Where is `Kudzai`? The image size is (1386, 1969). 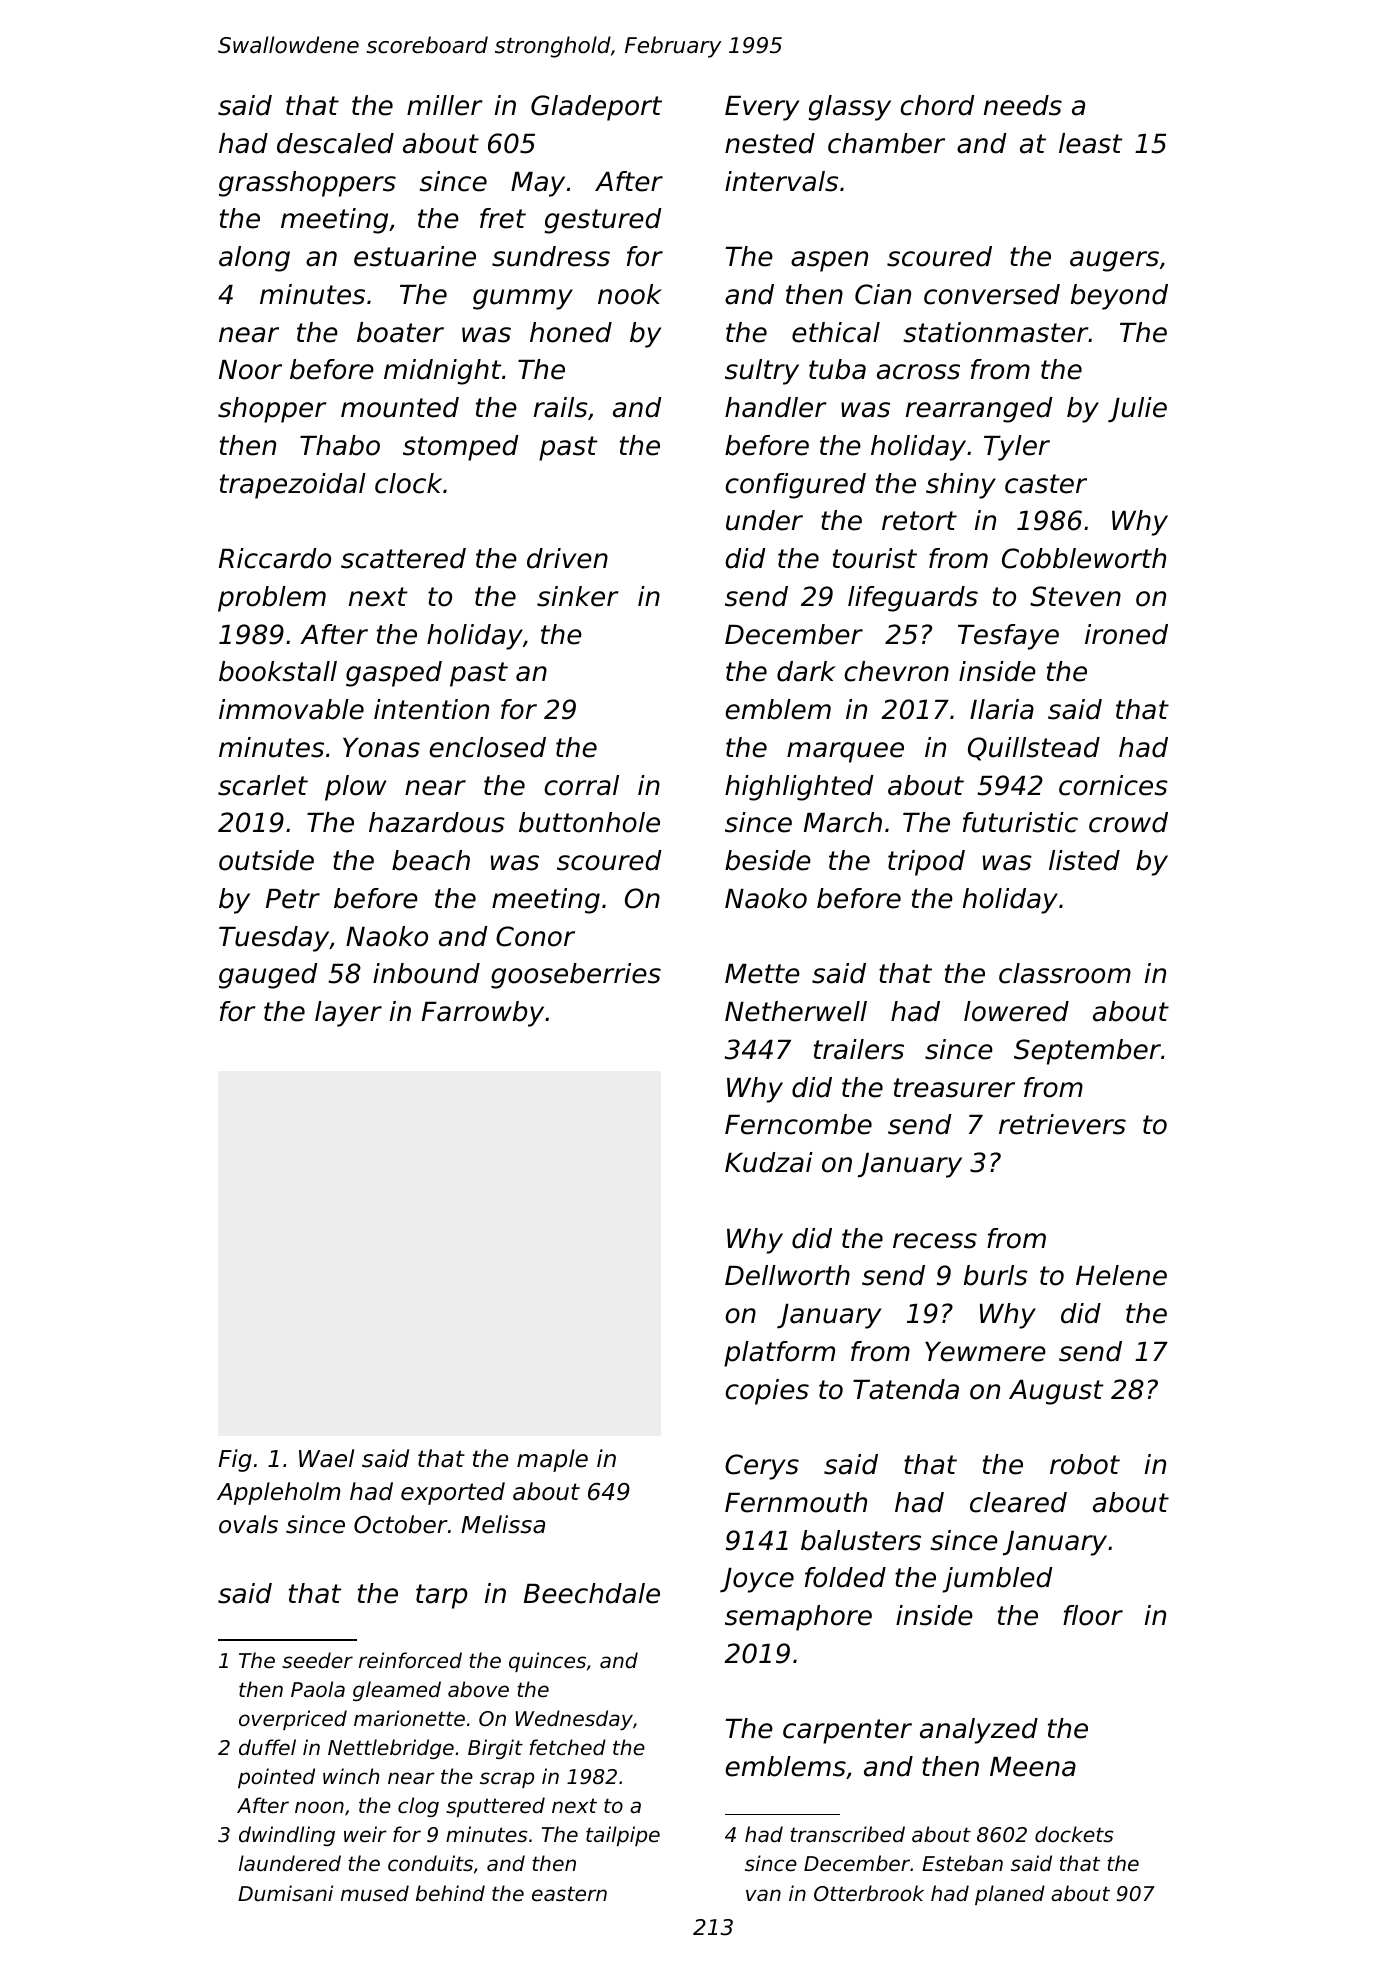 Kudzai is located at coordinates (769, 1162).
